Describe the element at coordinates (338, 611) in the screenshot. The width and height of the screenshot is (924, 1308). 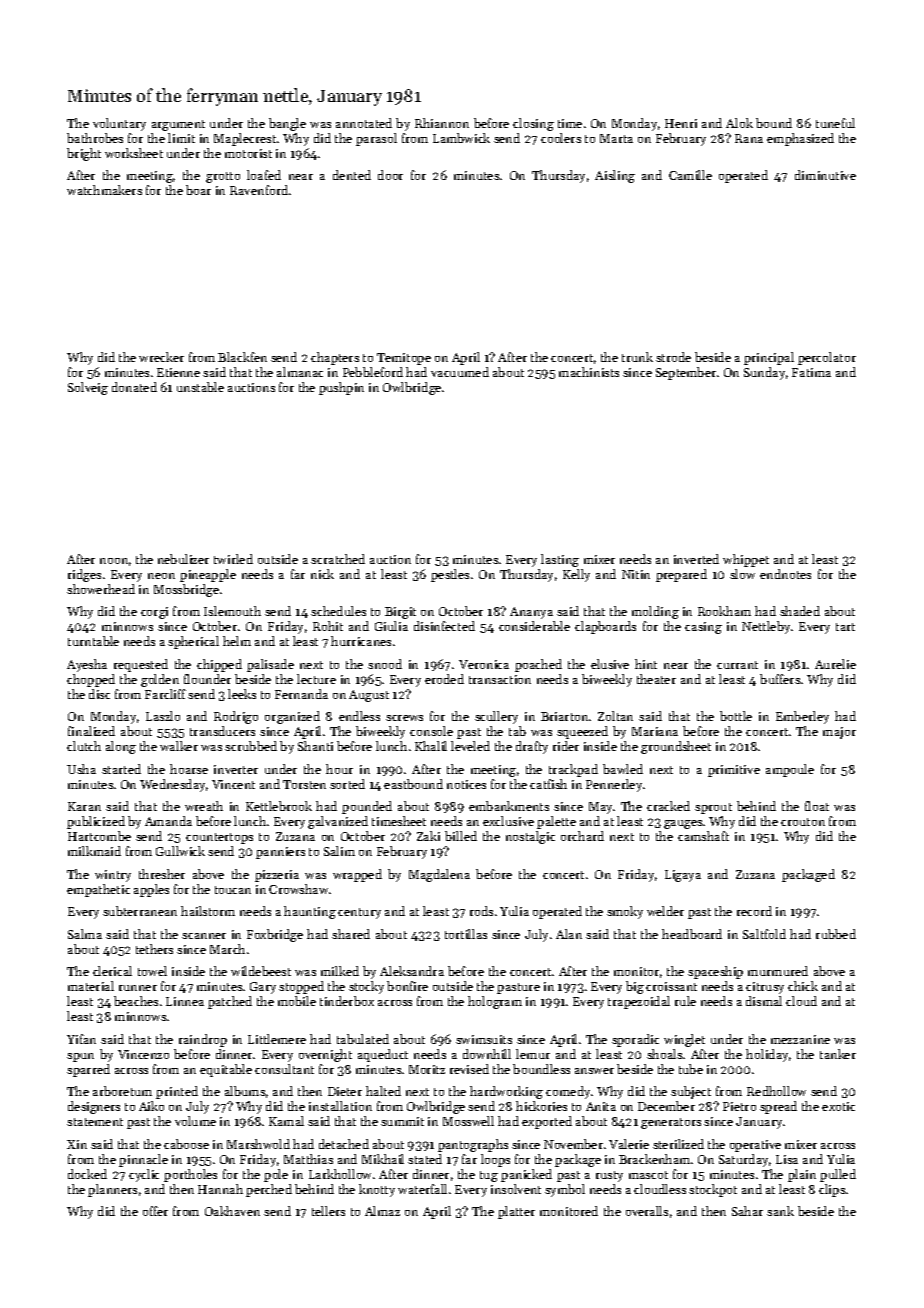
I see `schedules` at that location.
